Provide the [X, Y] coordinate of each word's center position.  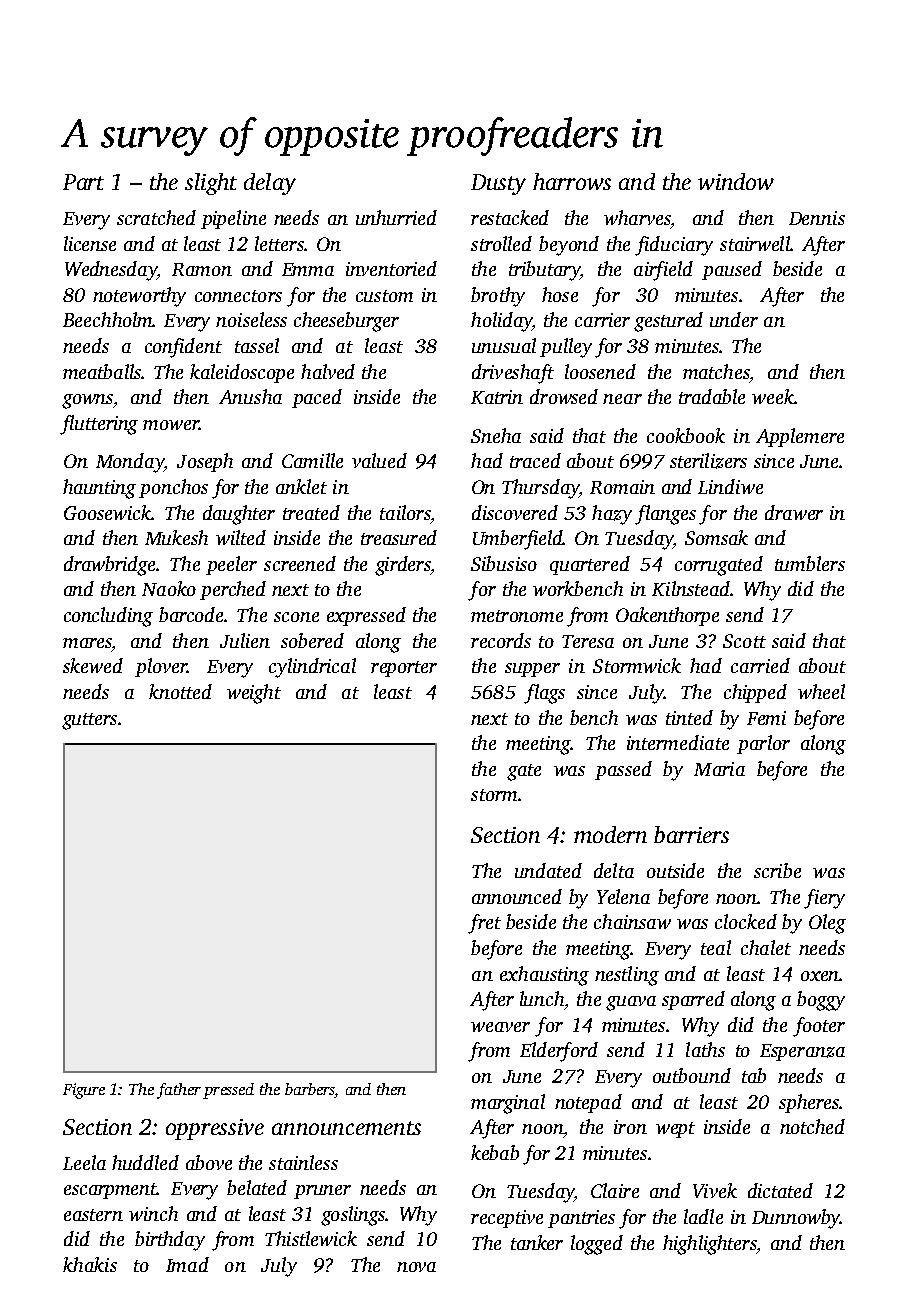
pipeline [233, 219]
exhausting [544, 976]
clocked [746, 921]
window [736, 181]
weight [254, 694]
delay [270, 184]
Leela [84, 1162]
